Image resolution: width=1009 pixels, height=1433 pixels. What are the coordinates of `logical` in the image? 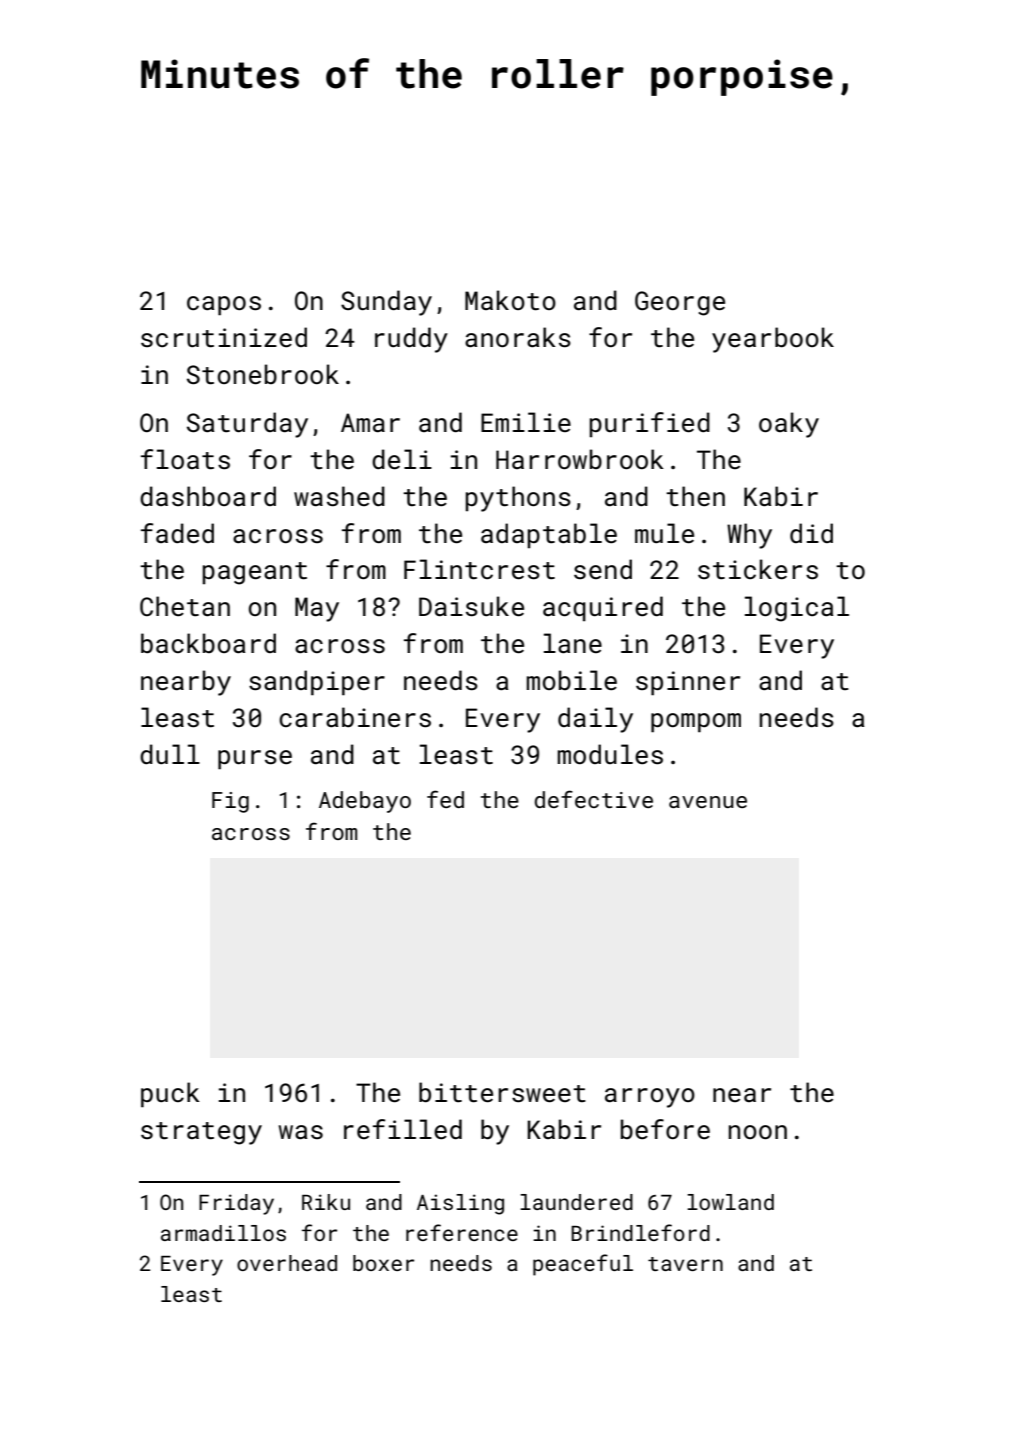 It's located at (797, 609).
